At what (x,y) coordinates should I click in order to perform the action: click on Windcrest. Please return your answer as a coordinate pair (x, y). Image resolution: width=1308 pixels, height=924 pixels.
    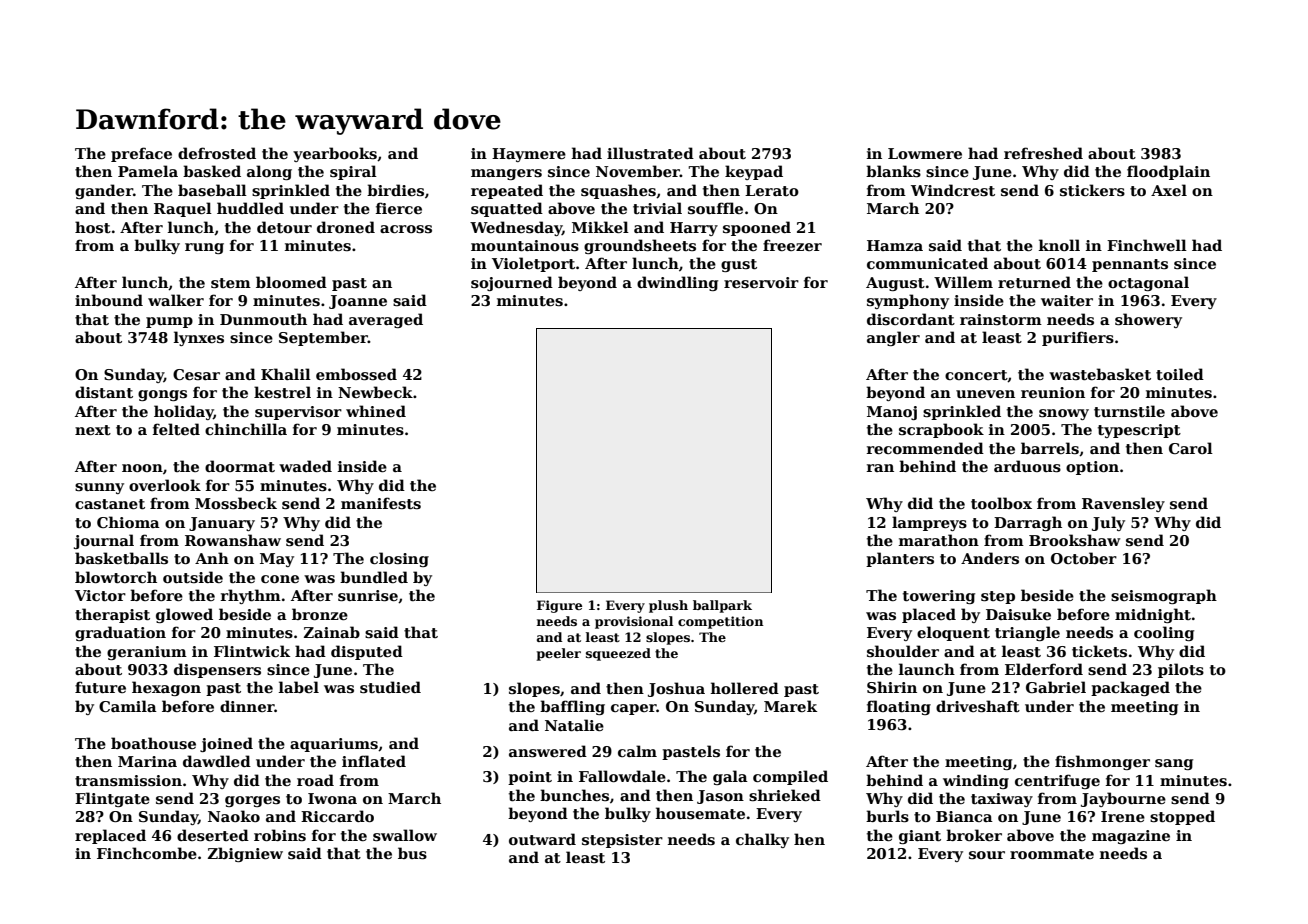
    Looking at the image, I should click on (953, 190).
